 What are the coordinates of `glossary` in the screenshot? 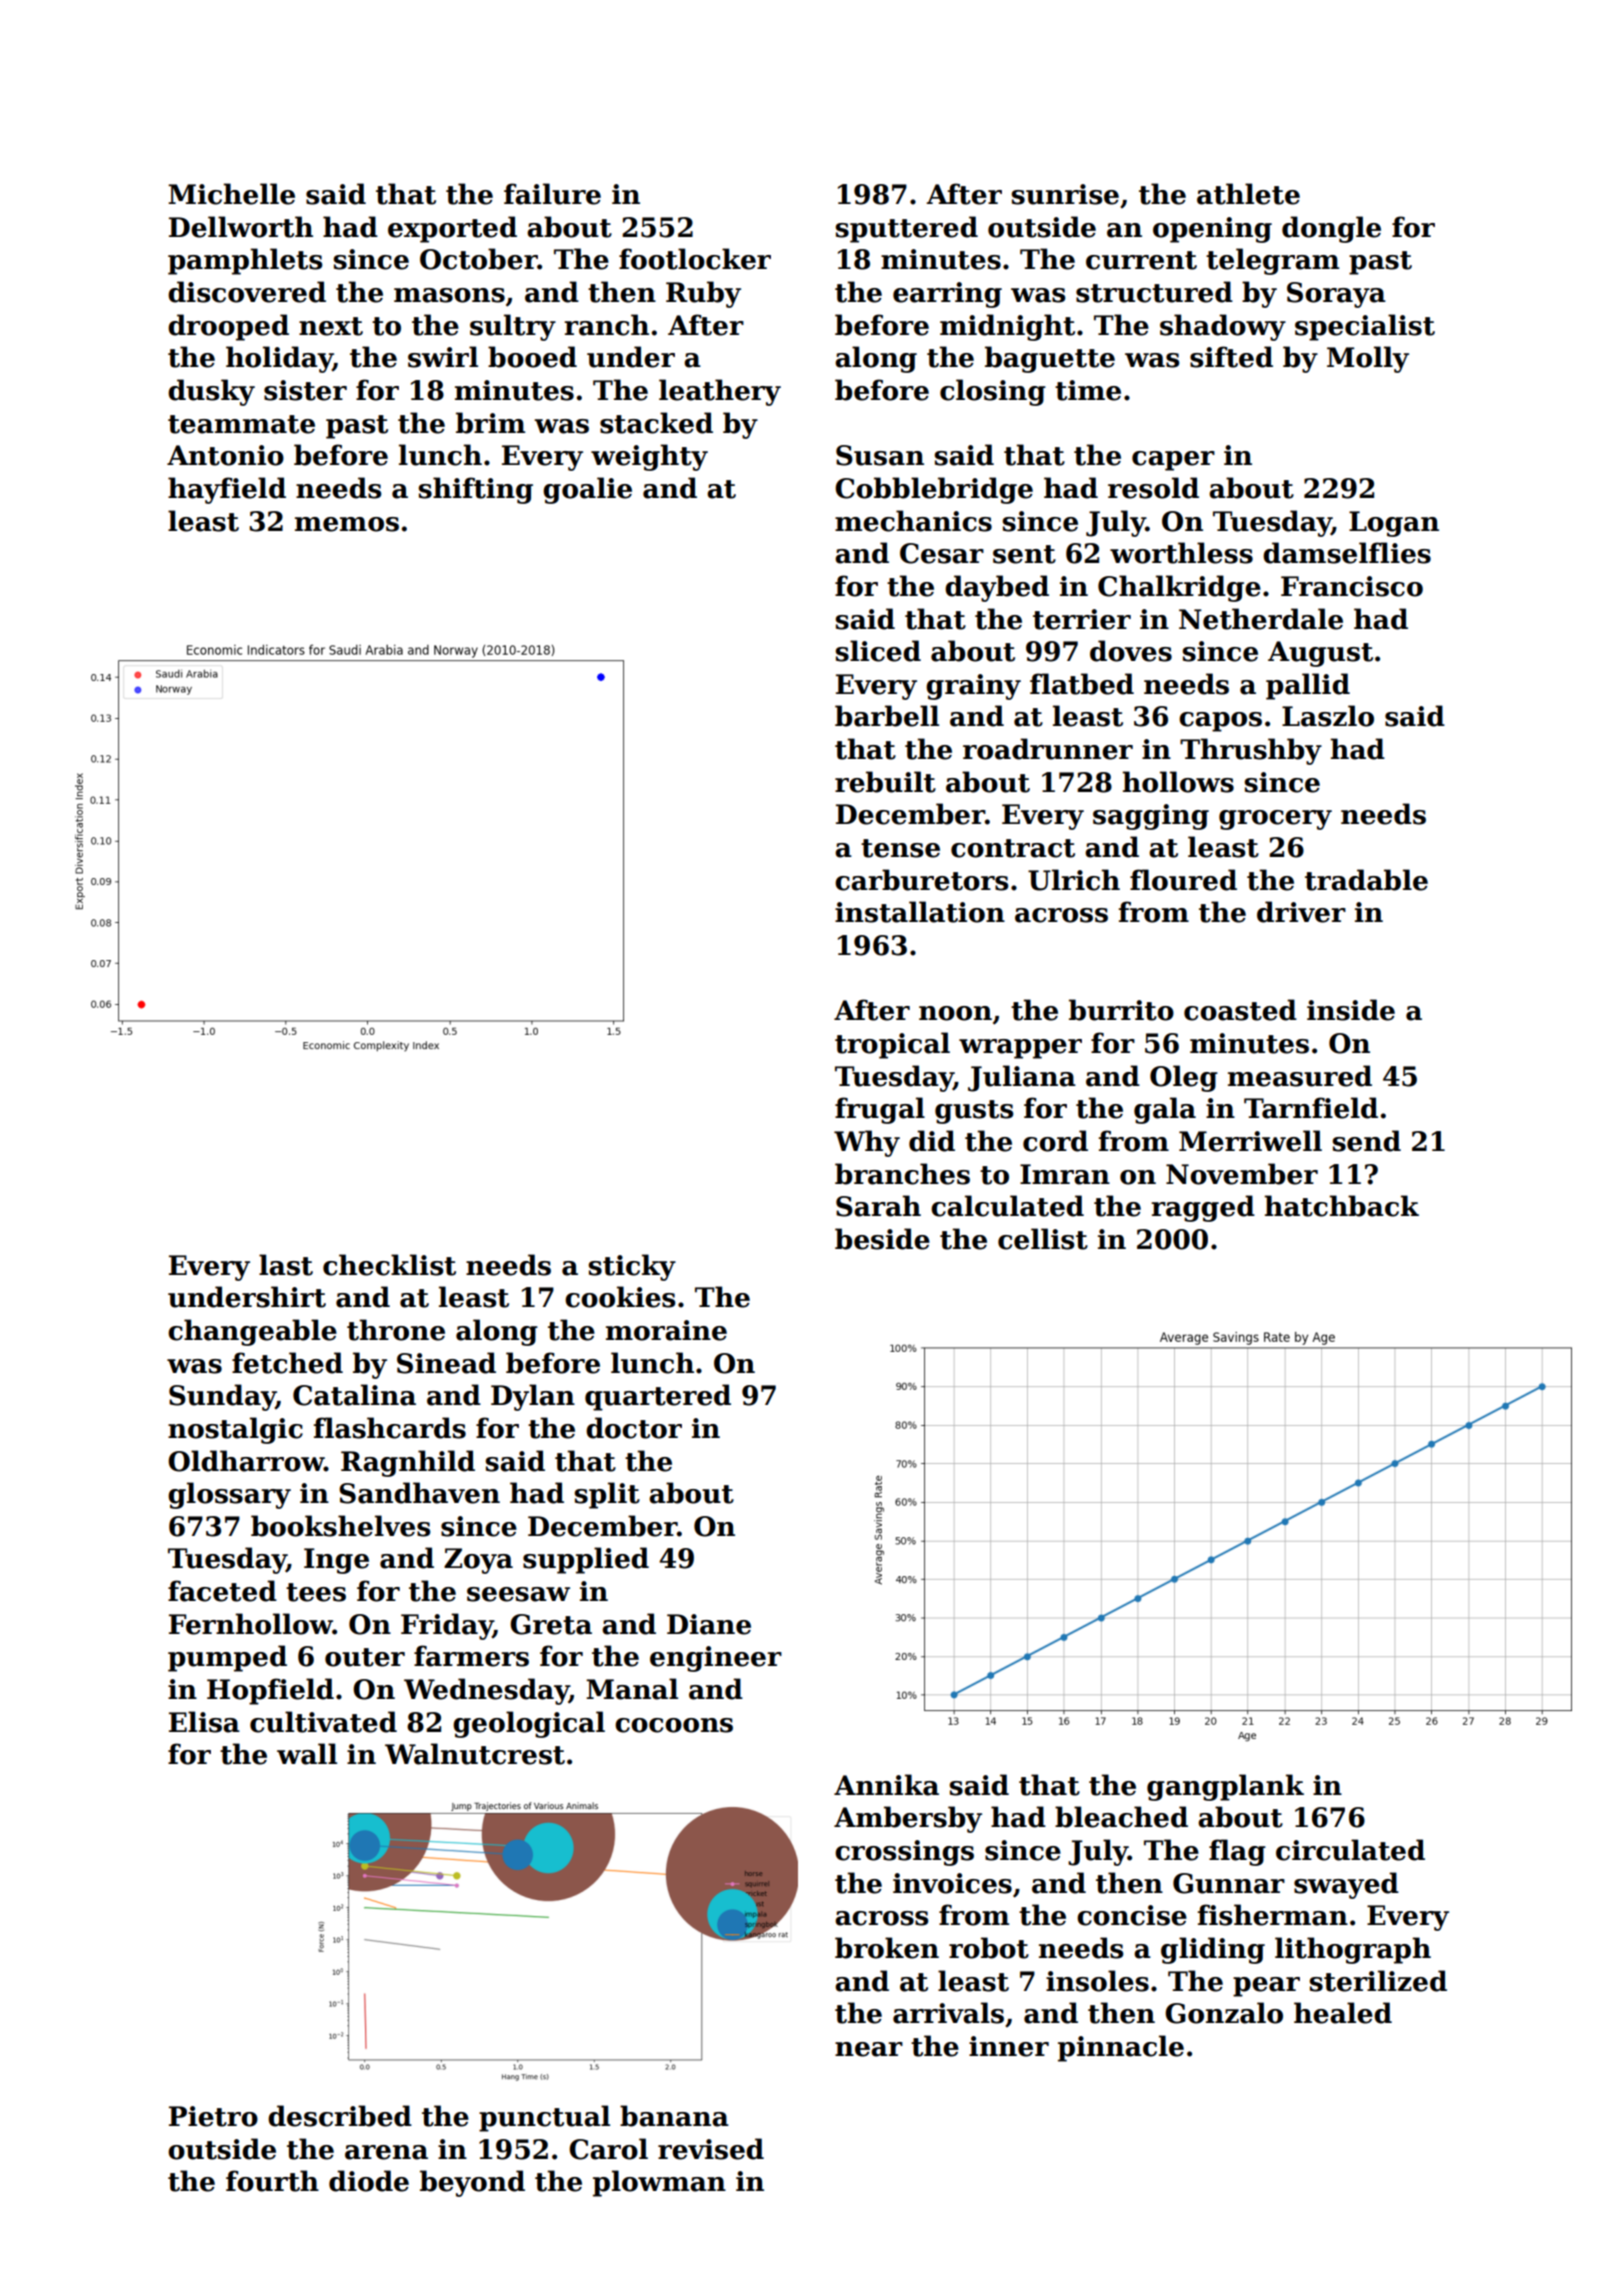 It's located at (229, 1495).
